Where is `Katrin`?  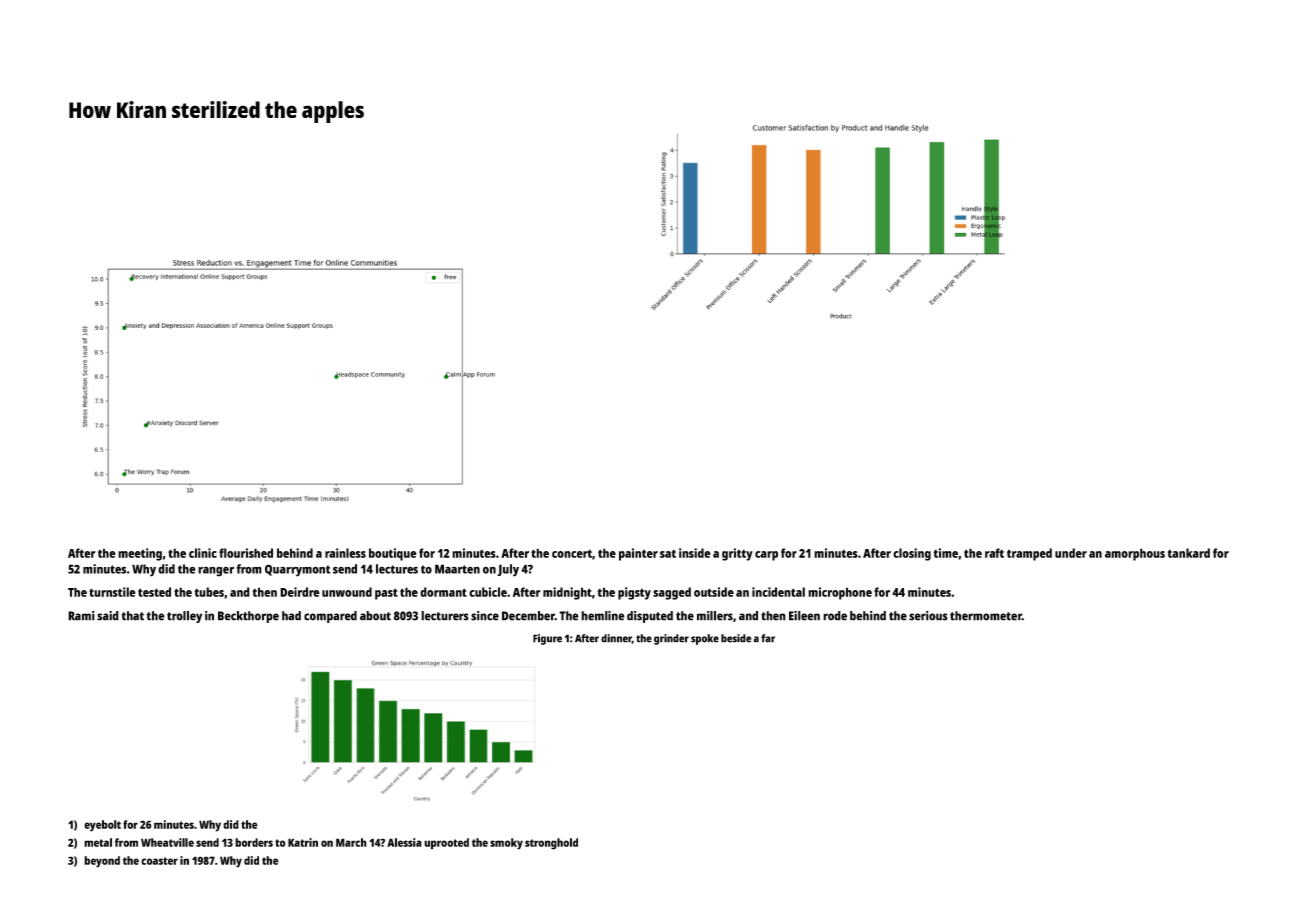 Katrin is located at coordinates (303, 842).
